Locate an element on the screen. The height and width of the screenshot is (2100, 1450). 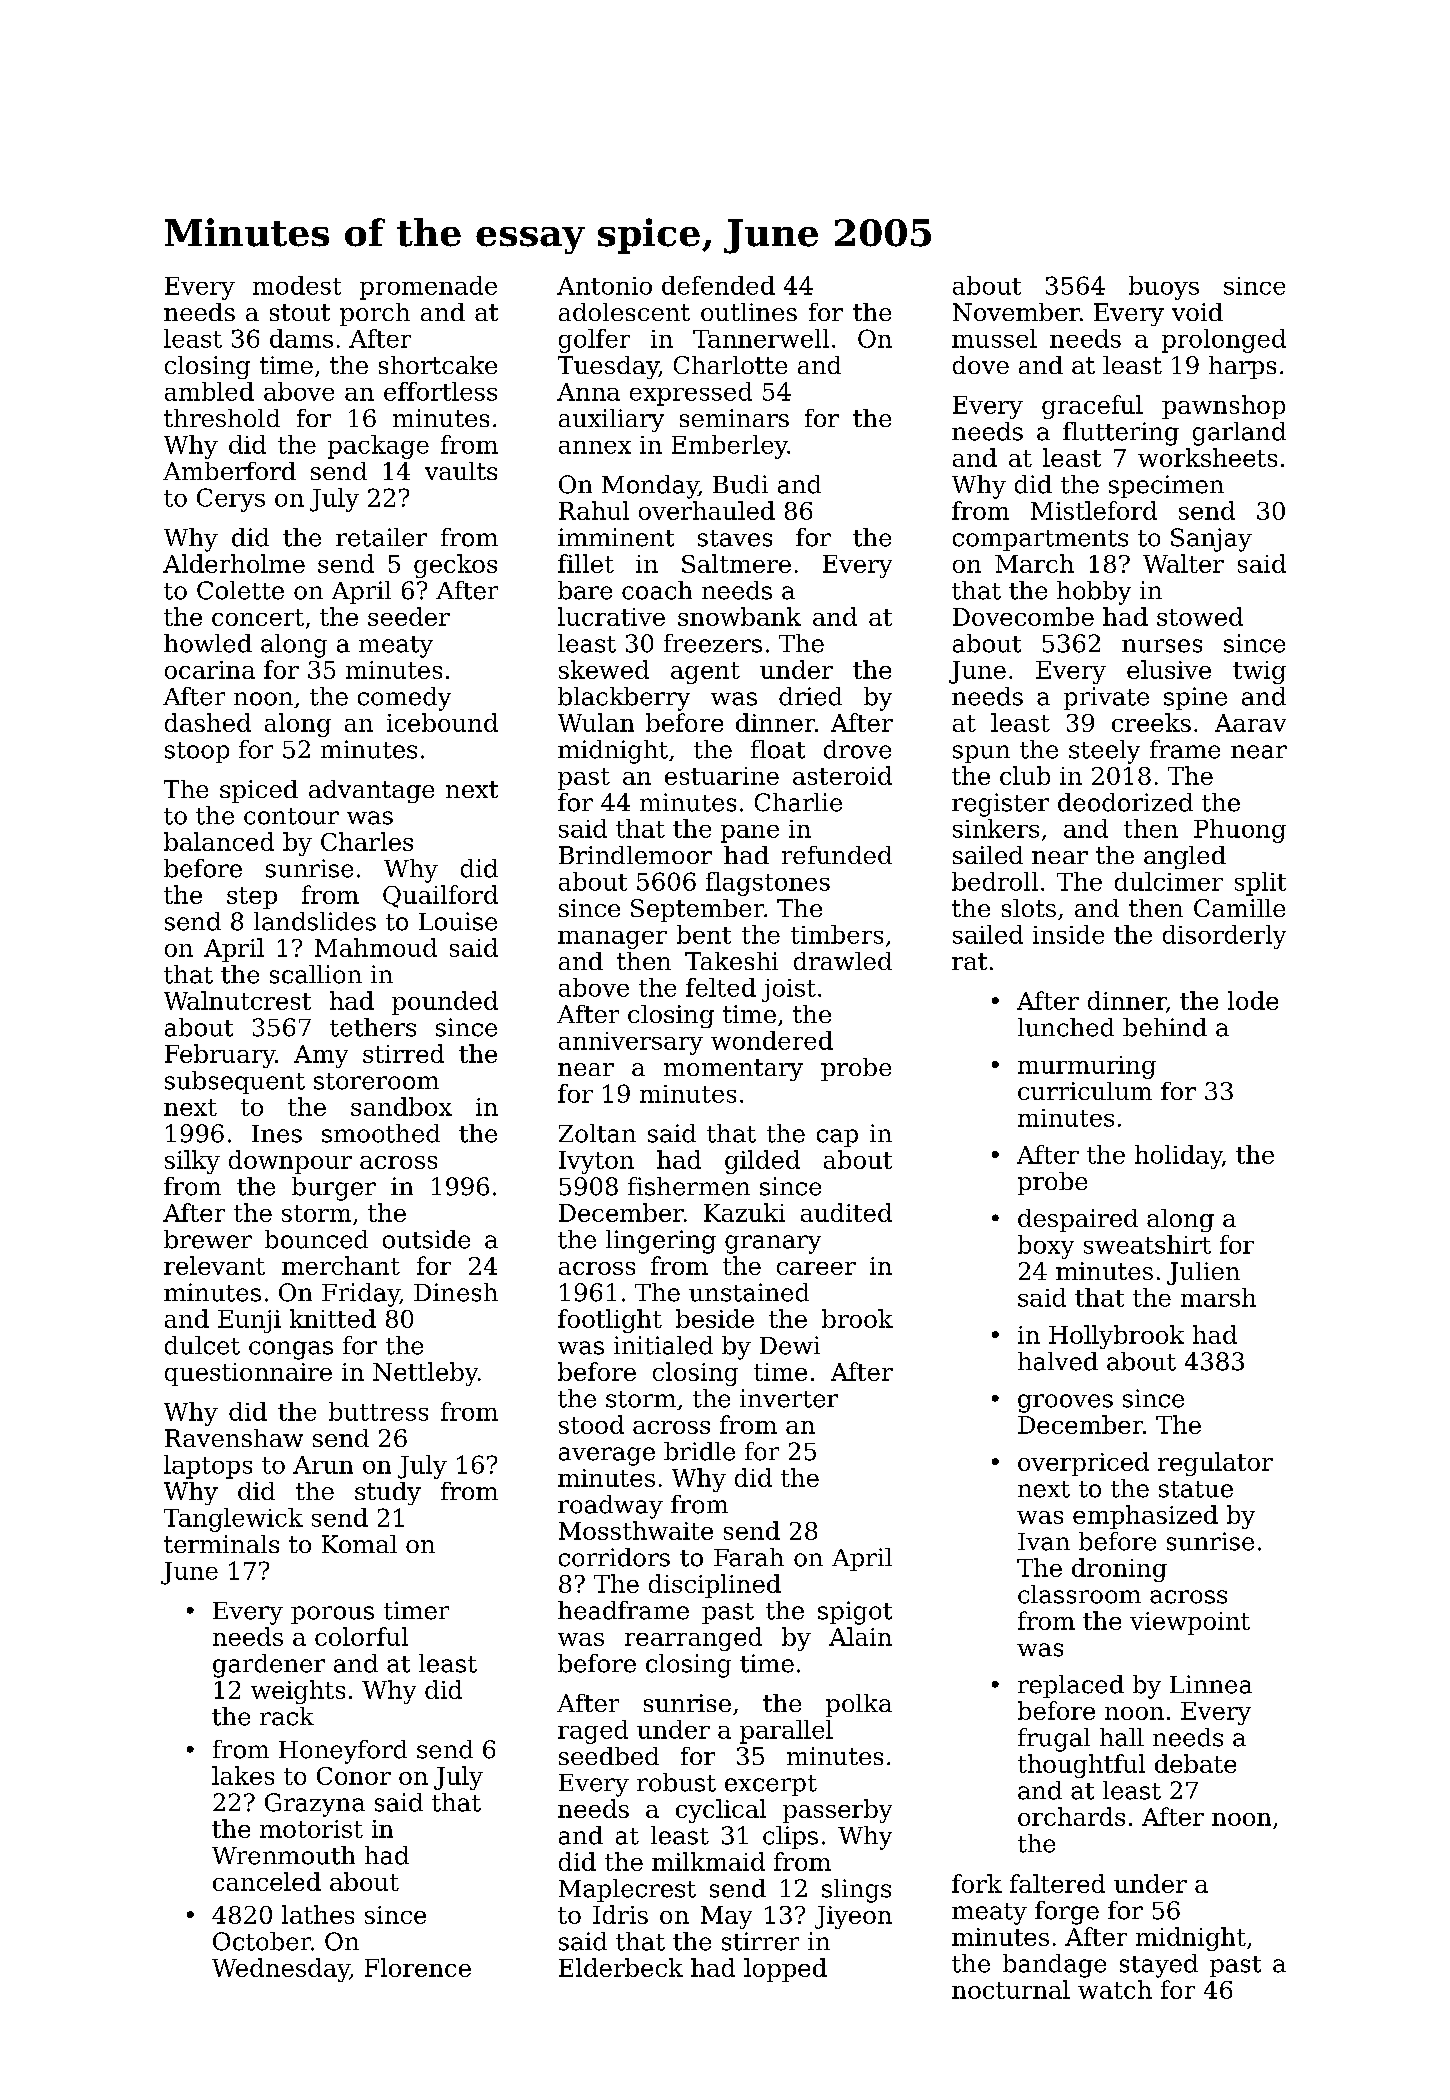
fillet is located at coordinates (586, 563).
